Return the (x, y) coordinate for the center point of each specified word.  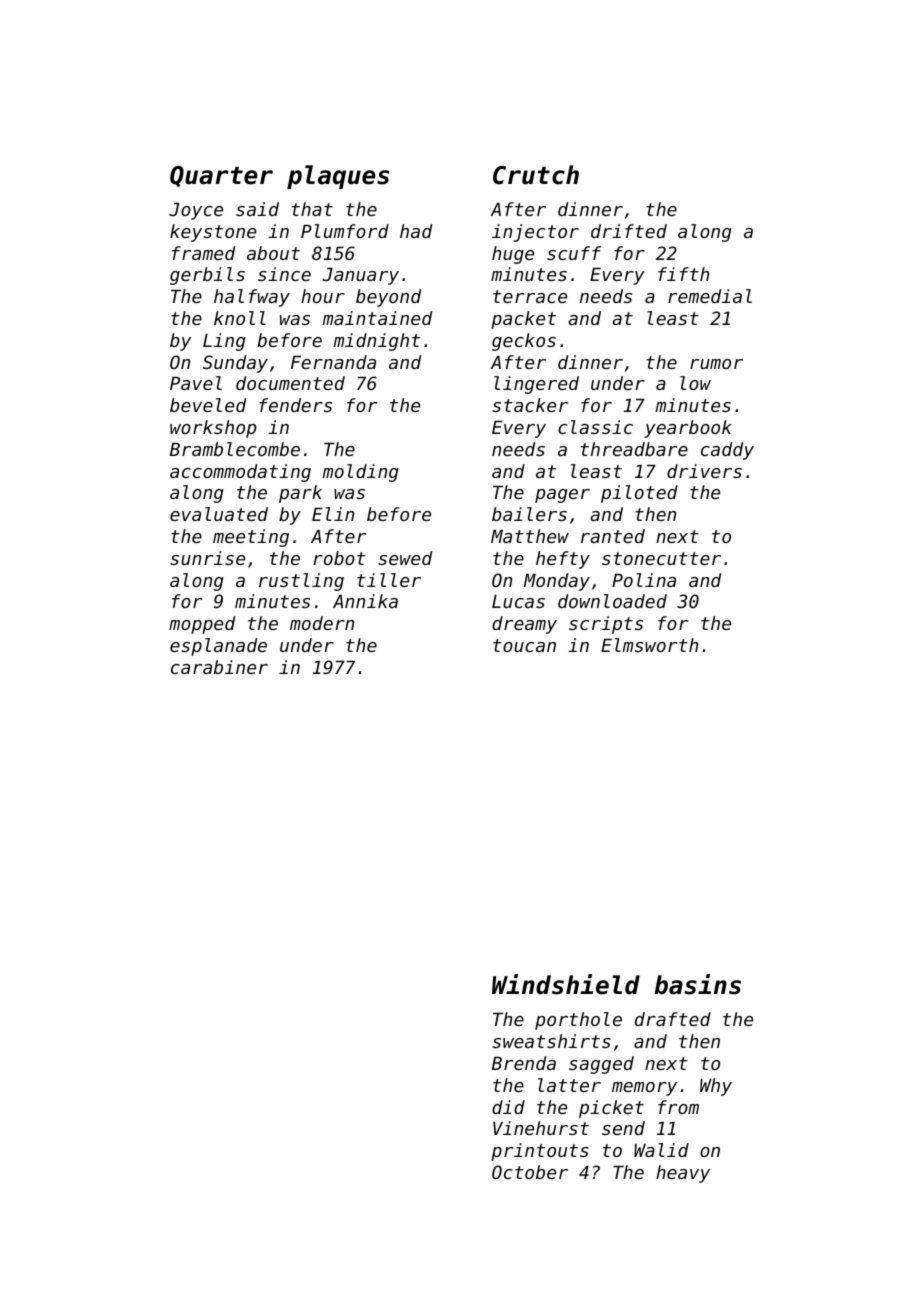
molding (360, 473)
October (530, 1172)
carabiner (219, 667)
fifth (683, 274)
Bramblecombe (235, 449)
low (695, 383)
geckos (524, 342)
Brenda (524, 1063)
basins (697, 984)
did (508, 1107)
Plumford (345, 231)
